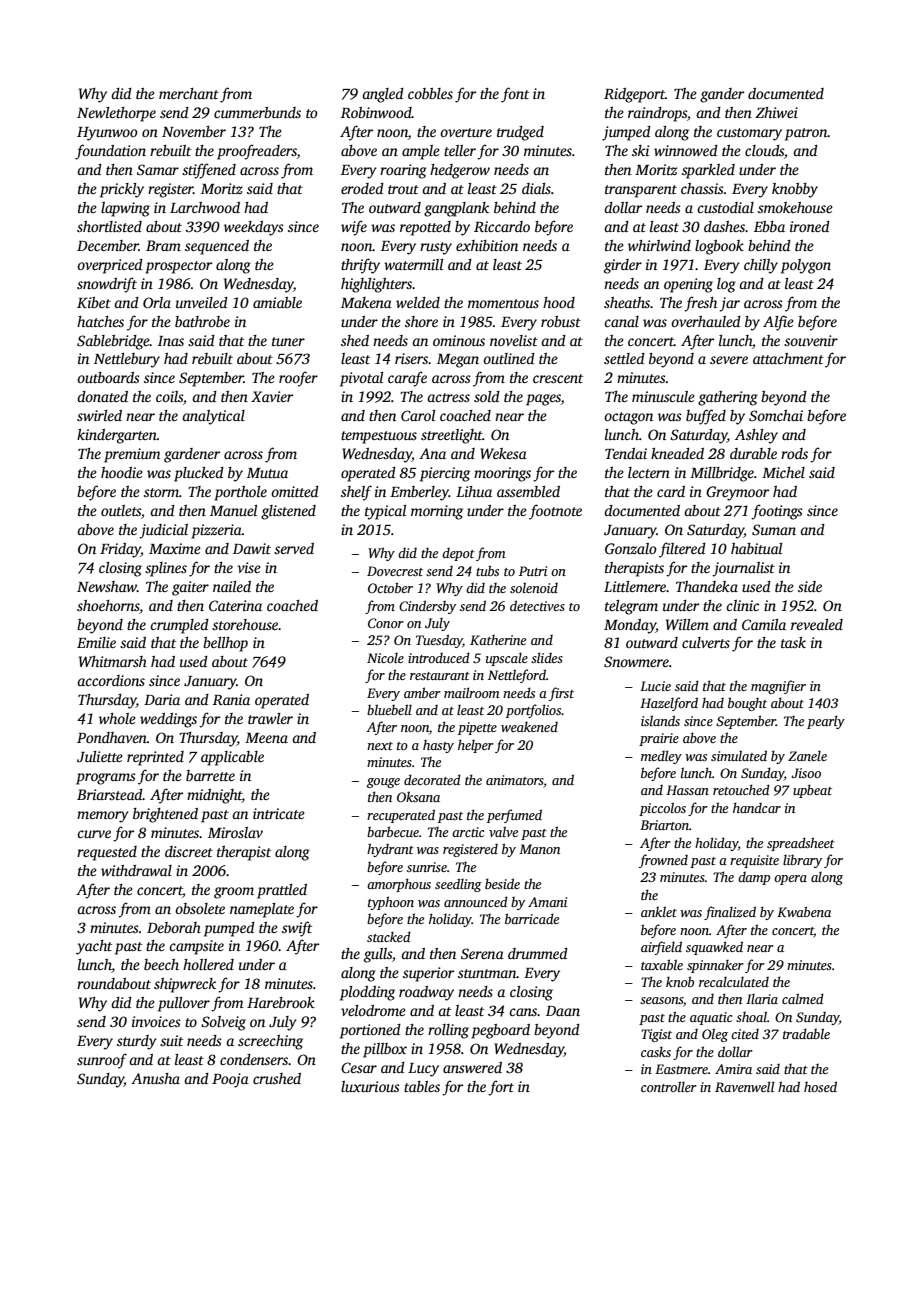 Image resolution: width=924 pixels, height=1308 pixels. I want to click on Newlethorpe, so click(116, 114).
